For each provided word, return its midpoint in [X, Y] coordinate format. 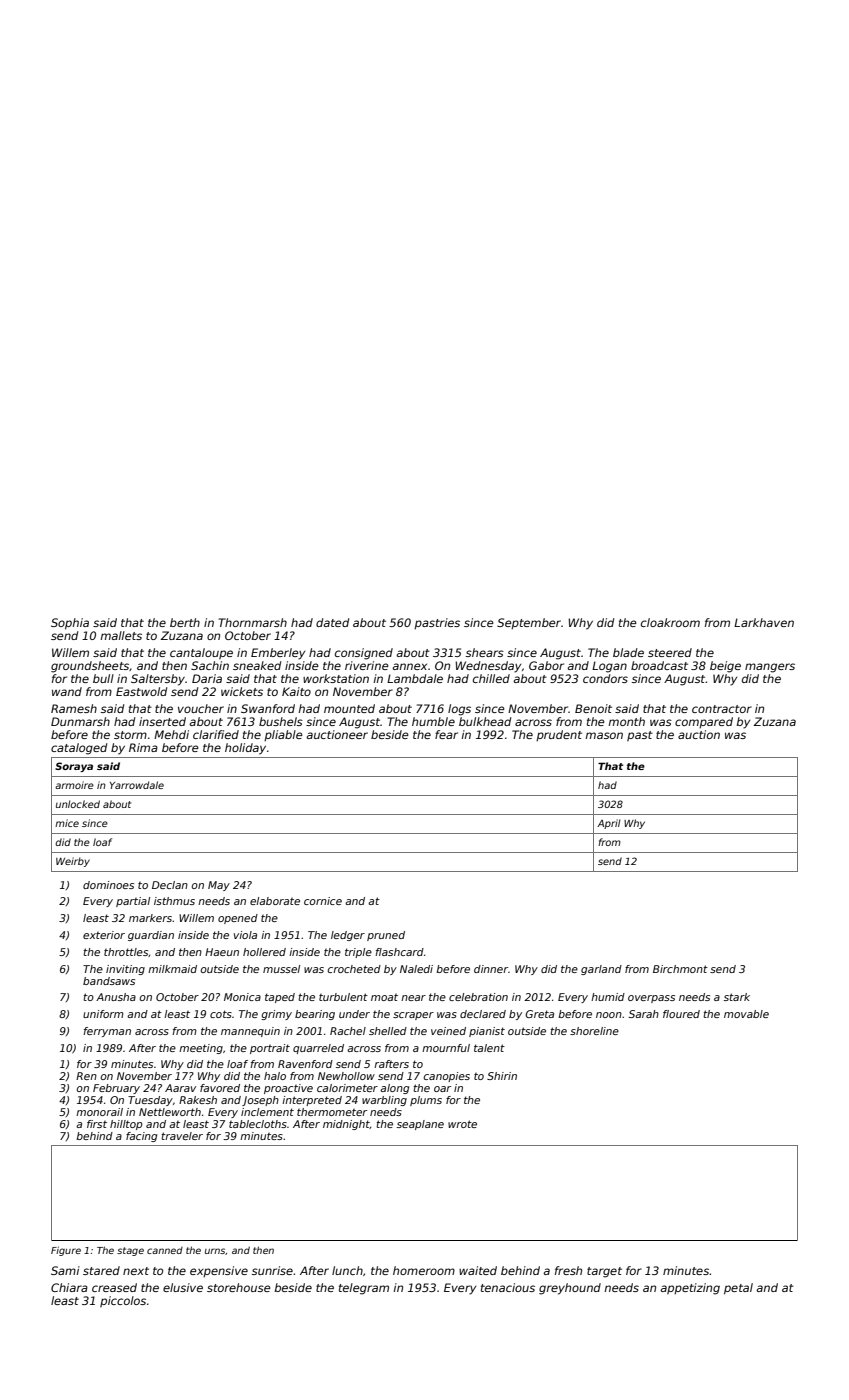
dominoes [108, 885]
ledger [348, 936]
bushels [281, 721]
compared [704, 722]
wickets [242, 691]
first [97, 1124]
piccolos [123, 1301]
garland [601, 970]
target [604, 1272]
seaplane [420, 1125]
